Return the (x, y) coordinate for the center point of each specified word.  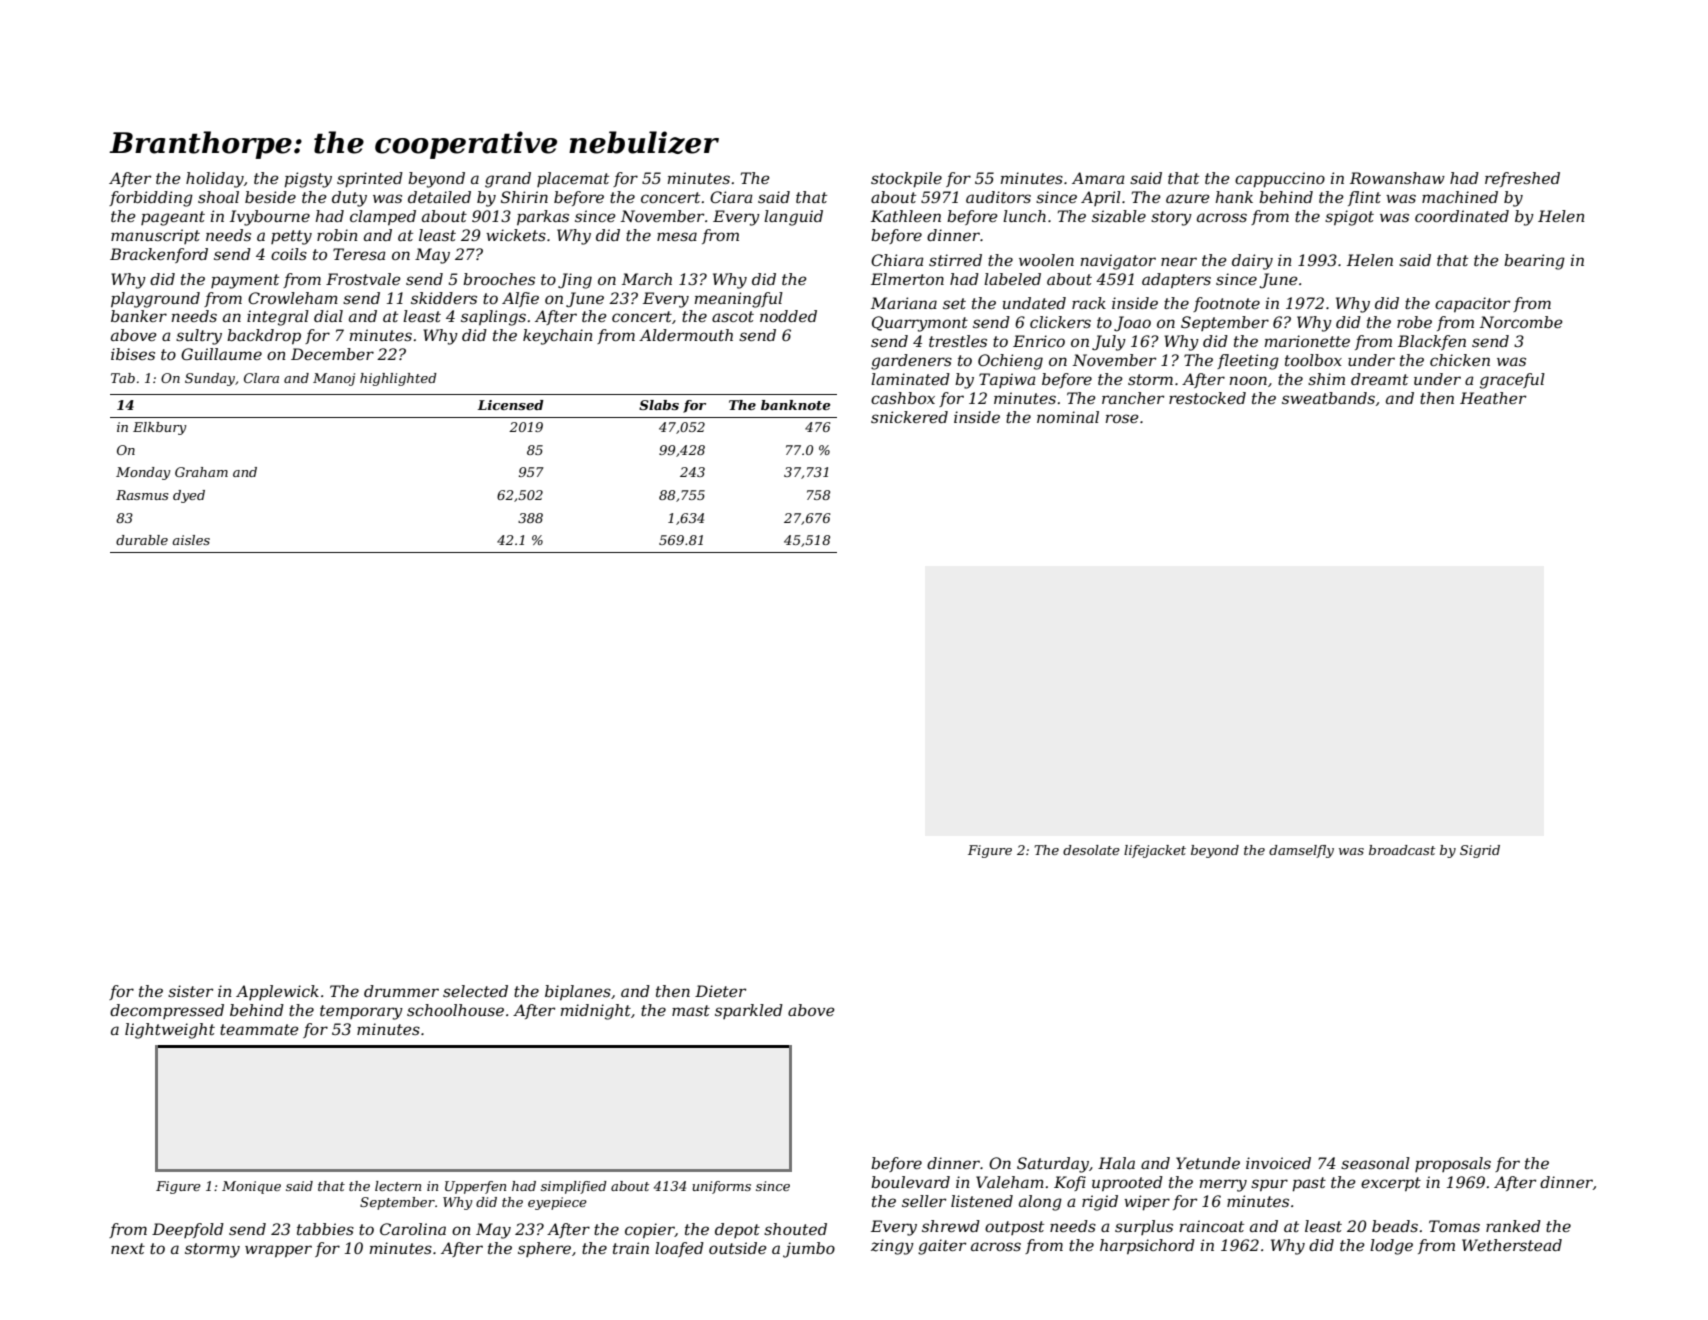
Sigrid (1480, 851)
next (128, 1248)
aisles (191, 540)
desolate (1091, 850)
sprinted (370, 180)
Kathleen (906, 216)
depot (737, 1230)
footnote (1226, 304)
